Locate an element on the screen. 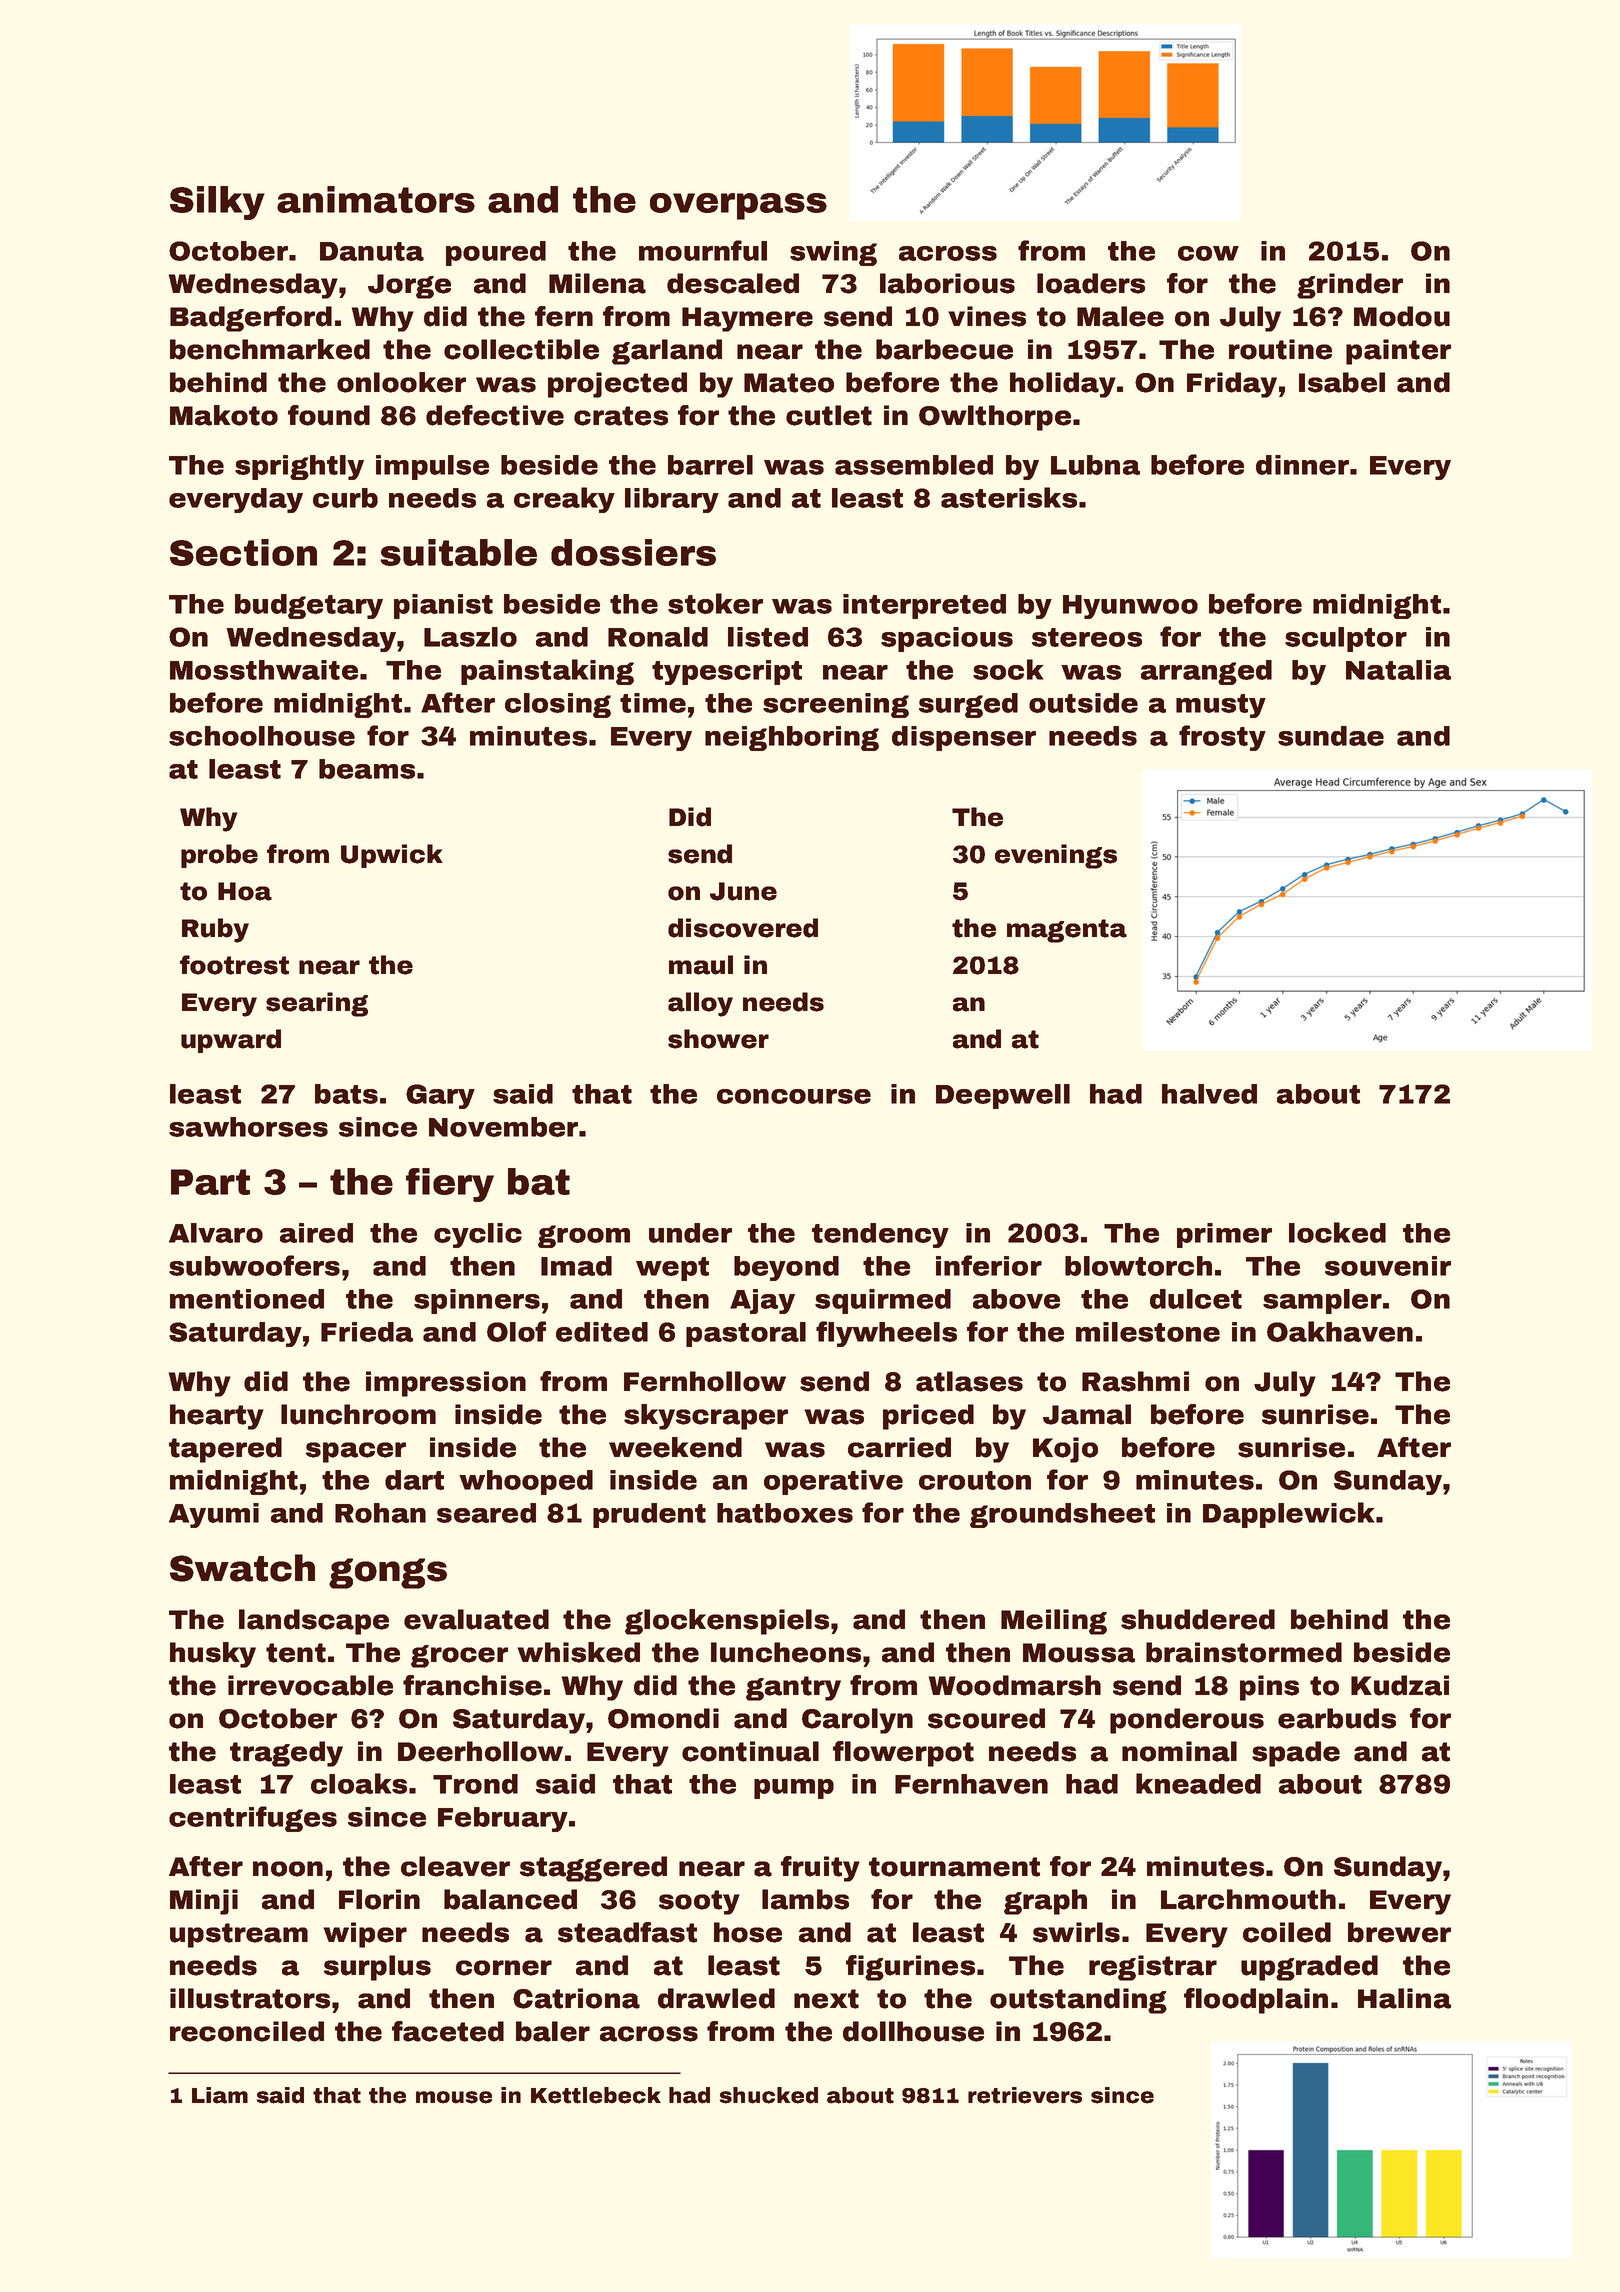 This screenshot has height=2292, width=1620. wept is located at coordinates (672, 1269).
